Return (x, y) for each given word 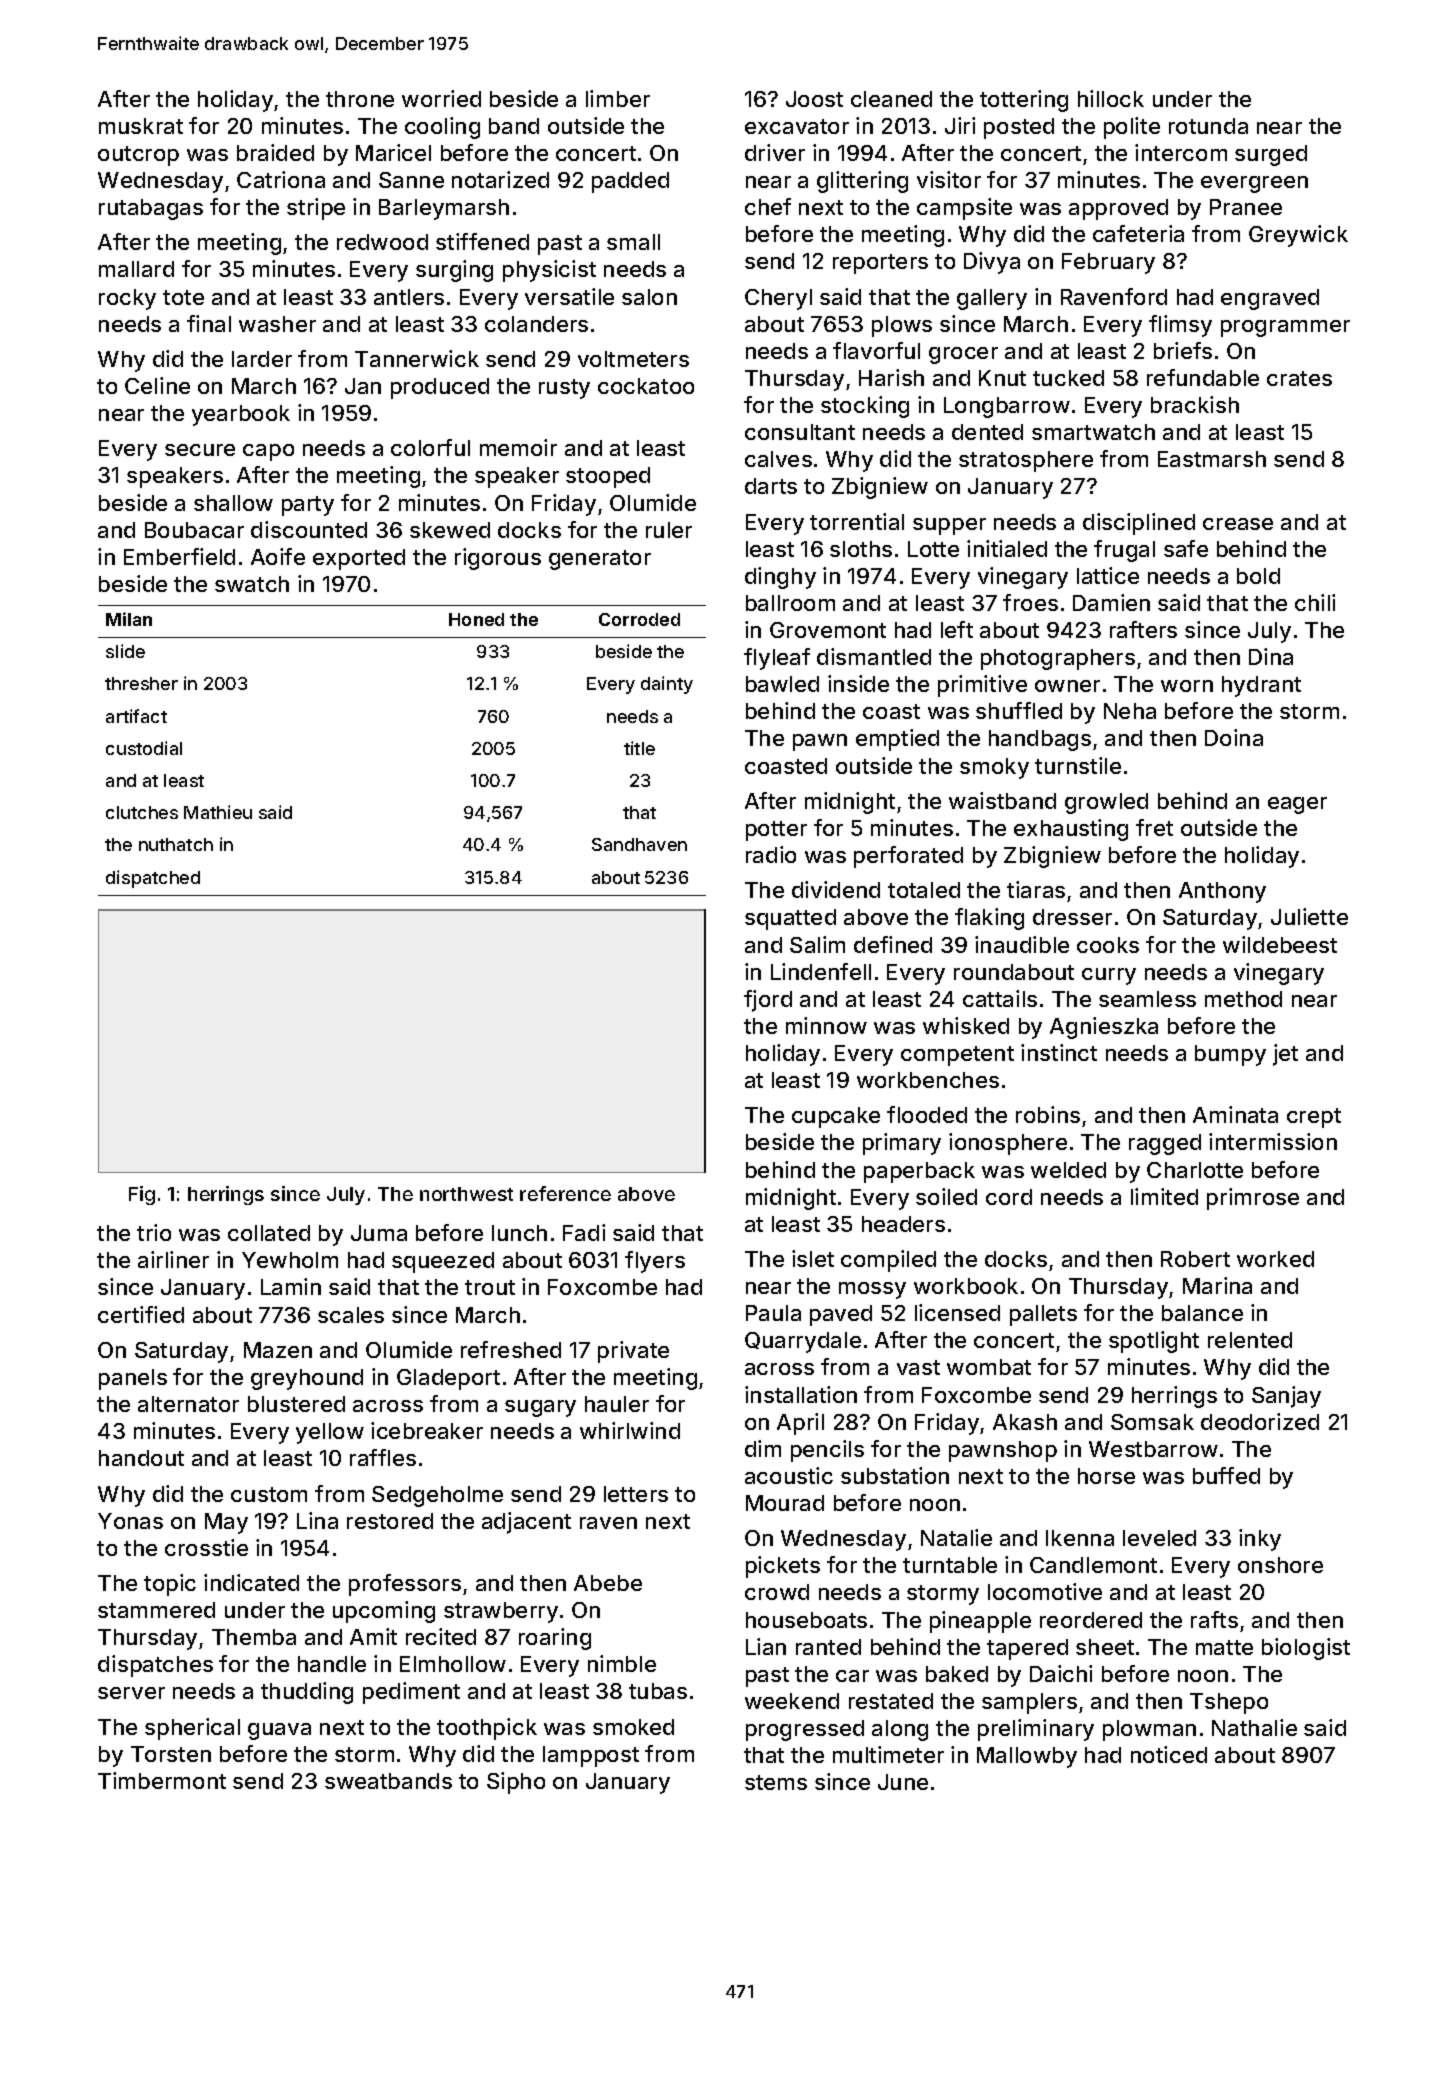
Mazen (278, 1350)
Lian (766, 1646)
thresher (141, 683)
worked (1275, 1259)
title (639, 748)
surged (1271, 155)
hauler (617, 1404)
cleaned (891, 99)
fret (1154, 827)
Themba (254, 1637)
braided (275, 152)
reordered (1091, 1620)
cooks (1108, 945)
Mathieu (218, 812)
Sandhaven (639, 844)
